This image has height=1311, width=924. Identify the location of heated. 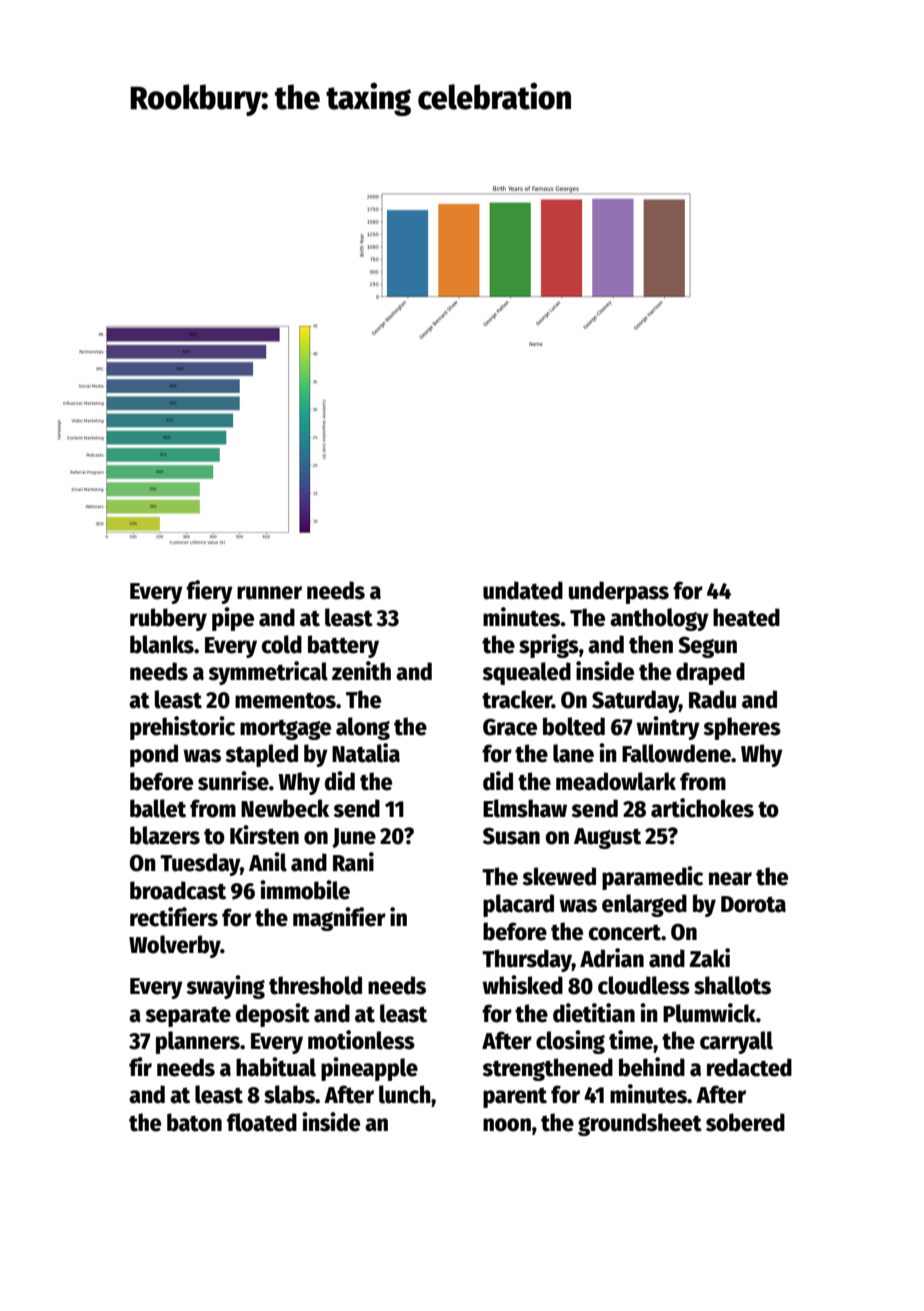
(746, 617).
